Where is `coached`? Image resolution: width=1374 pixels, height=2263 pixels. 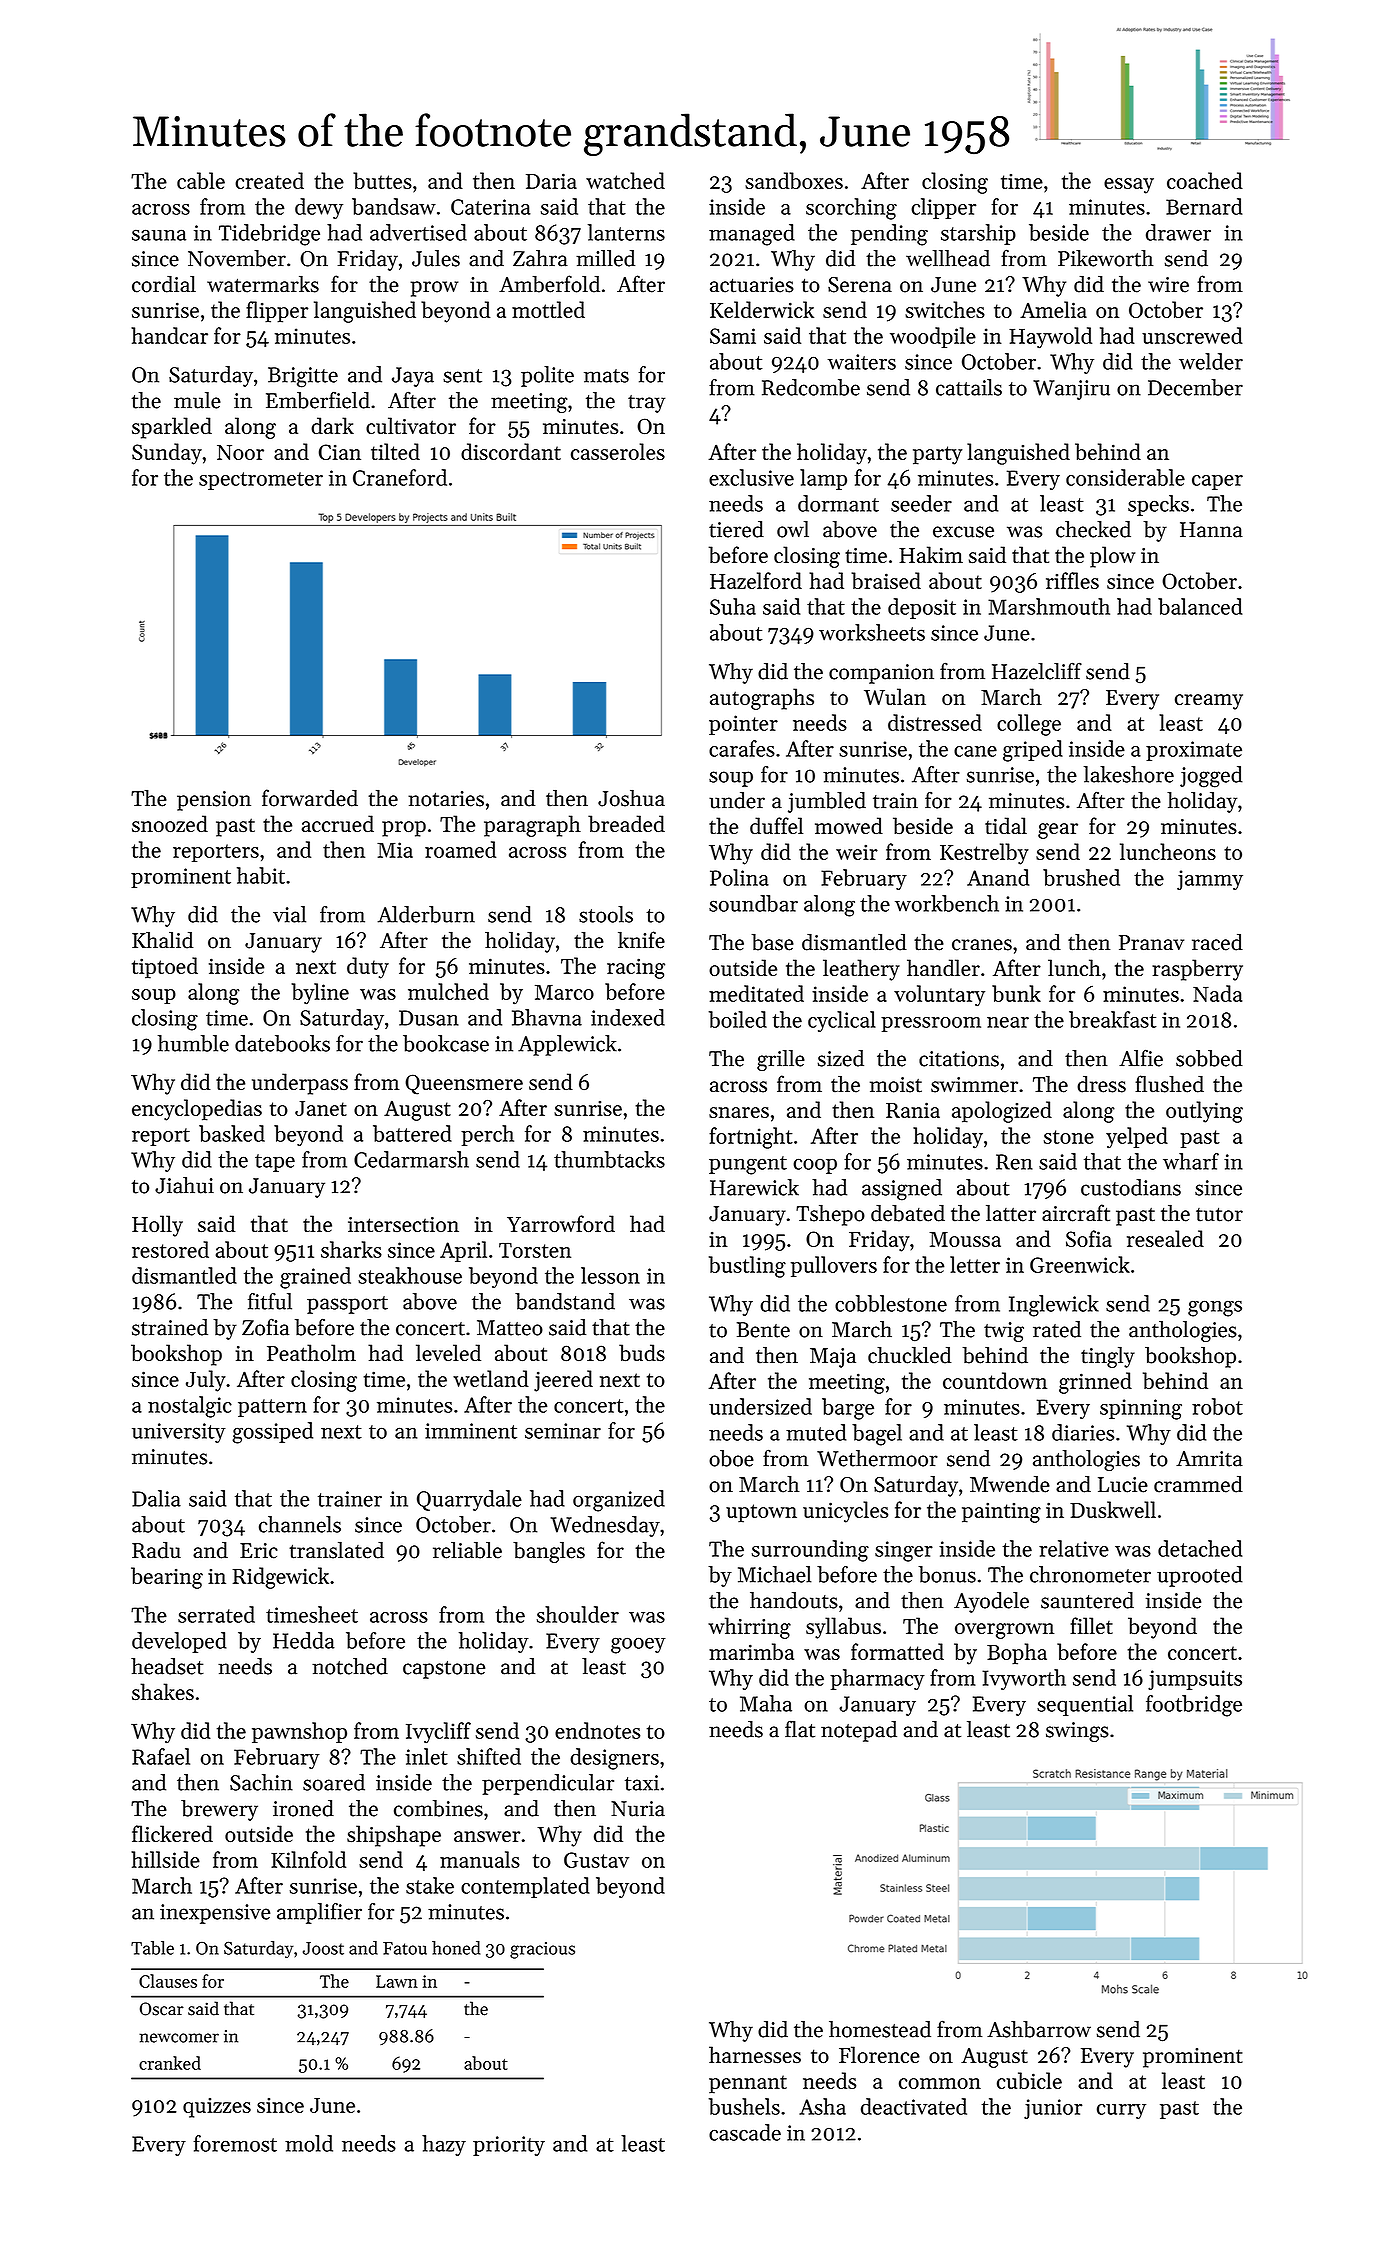 coached is located at coordinates (1205, 180).
